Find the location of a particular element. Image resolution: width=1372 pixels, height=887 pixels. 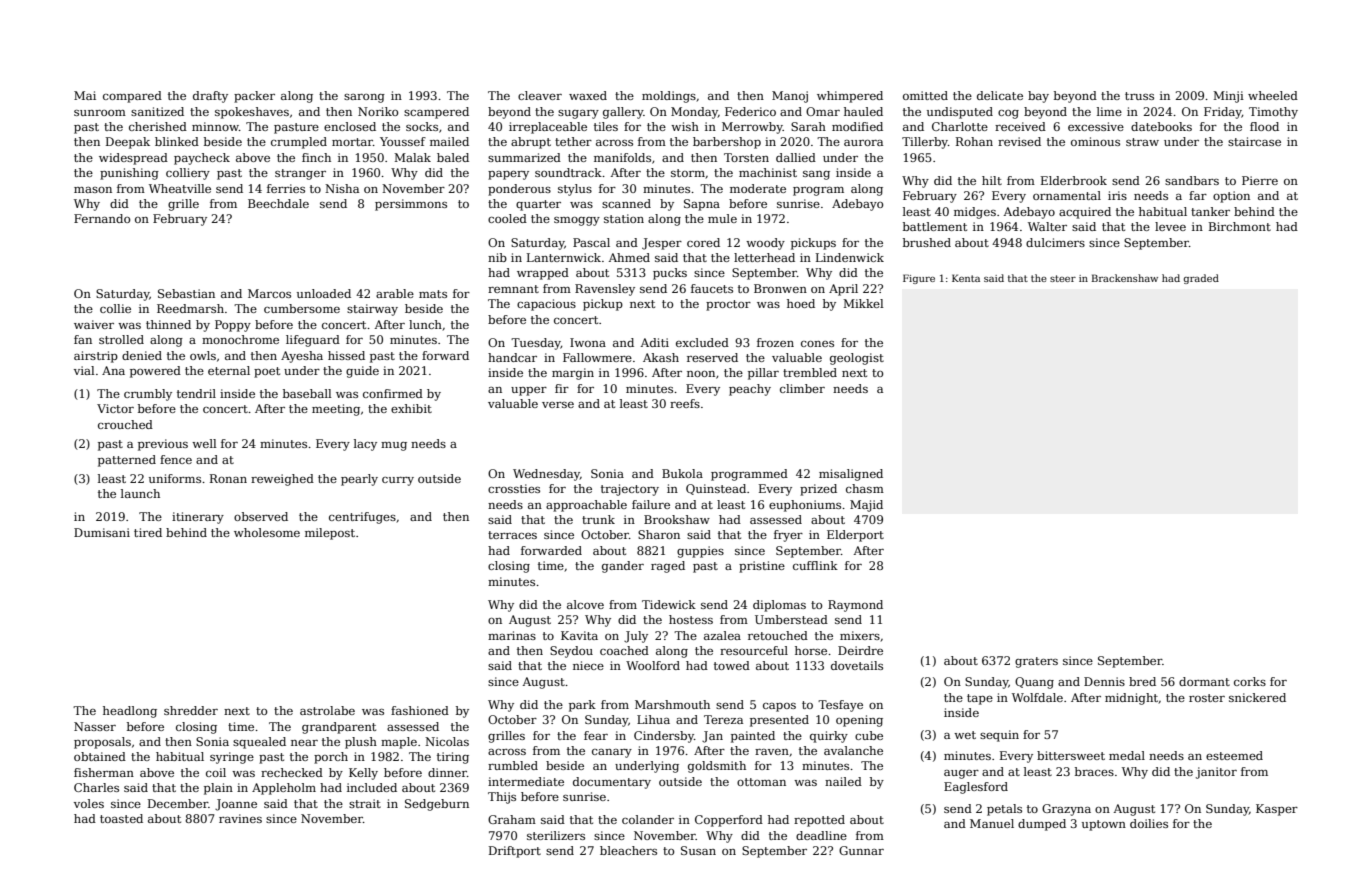

medal is located at coordinates (1127, 755).
